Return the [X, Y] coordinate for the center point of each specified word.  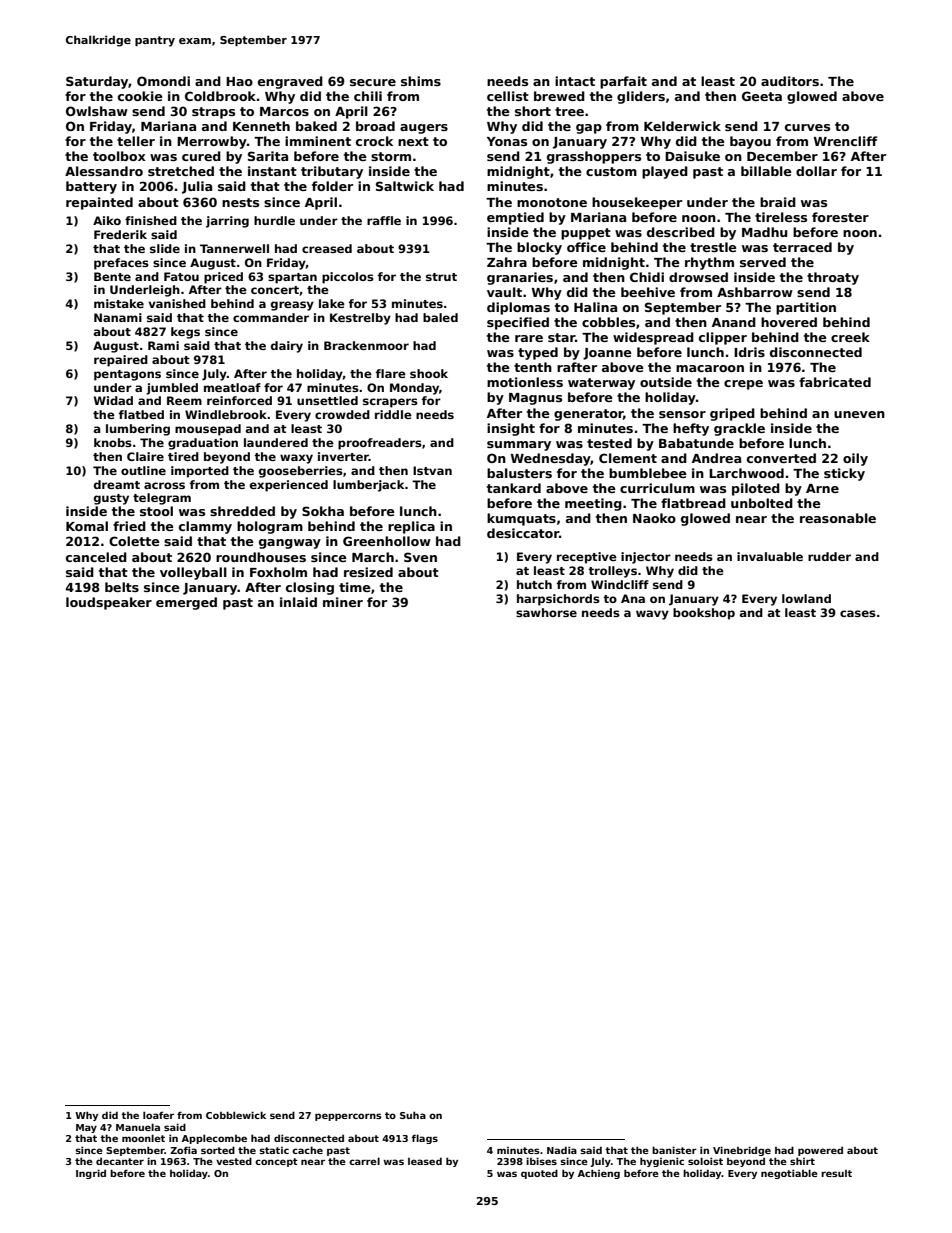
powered [820, 1151]
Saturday [97, 82]
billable [766, 171]
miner [343, 602]
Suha [413, 1115]
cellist [508, 96]
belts [122, 587]
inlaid [298, 602]
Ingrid [91, 1174]
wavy [652, 615]
